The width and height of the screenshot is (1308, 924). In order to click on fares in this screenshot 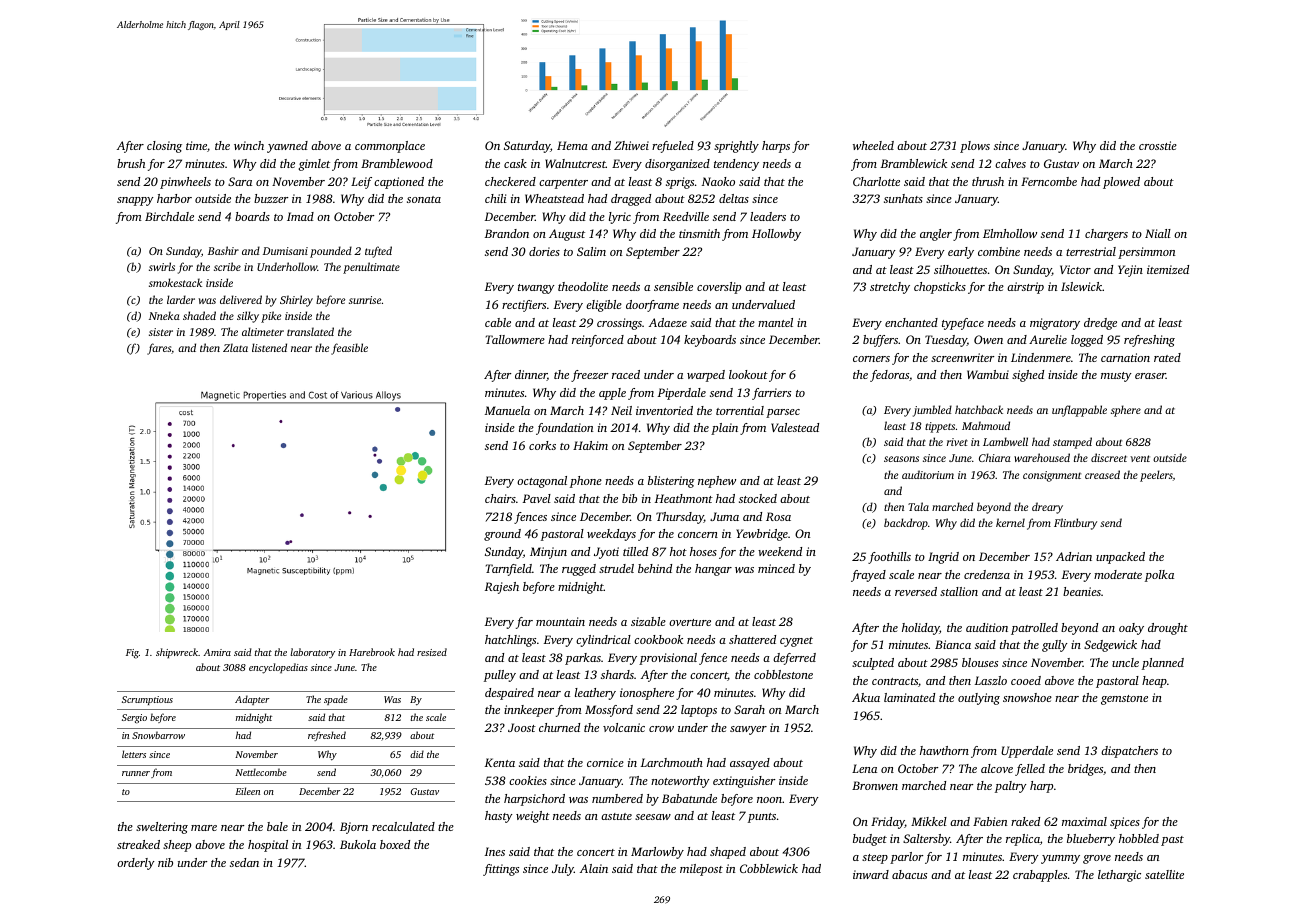, I will do `click(159, 349)`.
